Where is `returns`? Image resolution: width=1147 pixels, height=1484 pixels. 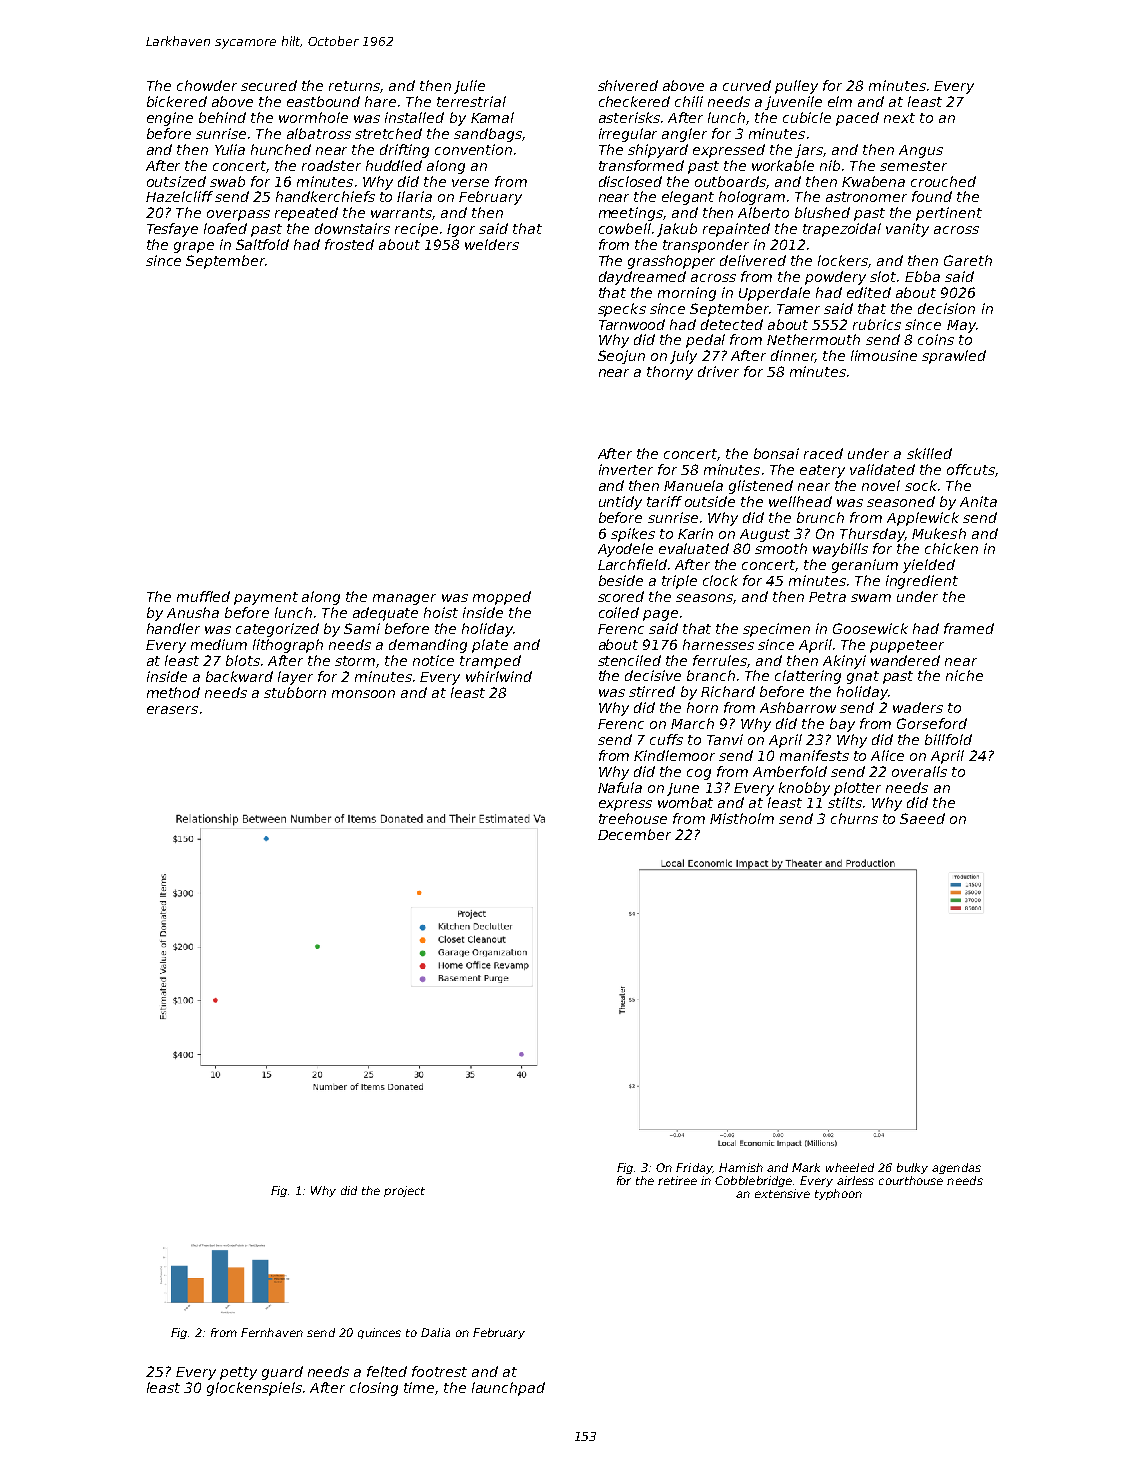 returns is located at coordinates (354, 86).
